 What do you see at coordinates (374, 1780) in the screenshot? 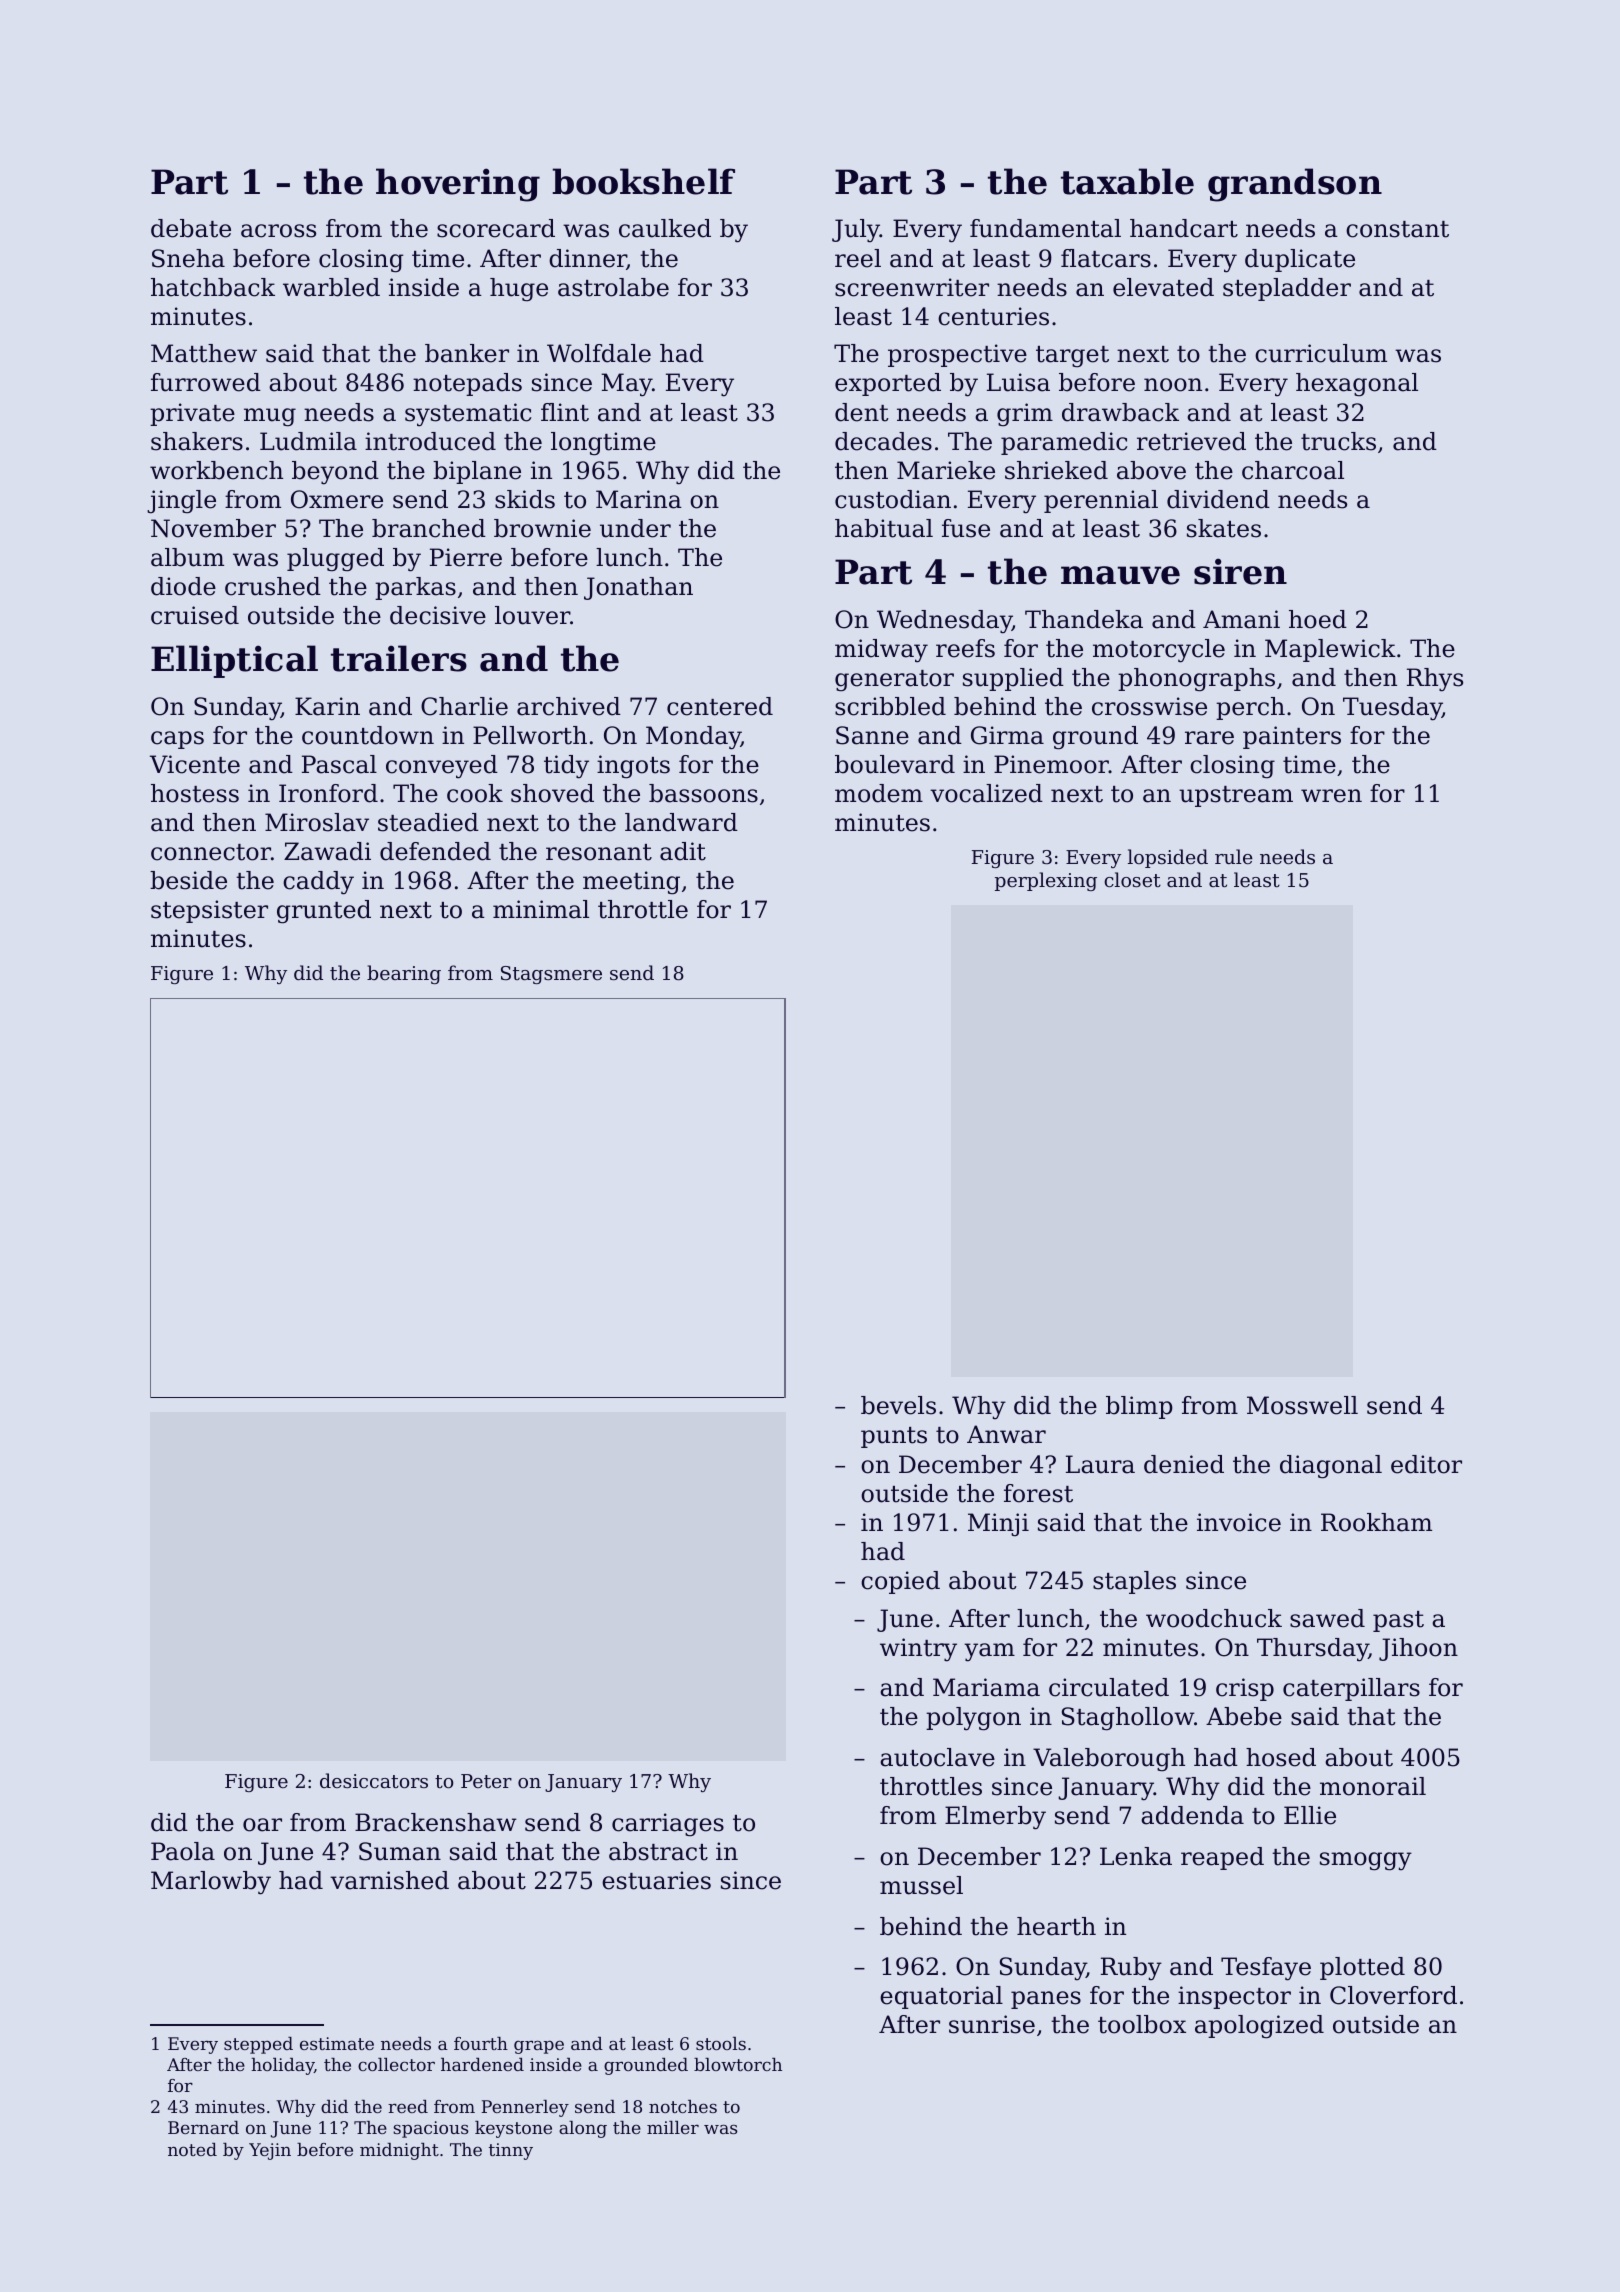
I see `desiccators` at bounding box center [374, 1780].
